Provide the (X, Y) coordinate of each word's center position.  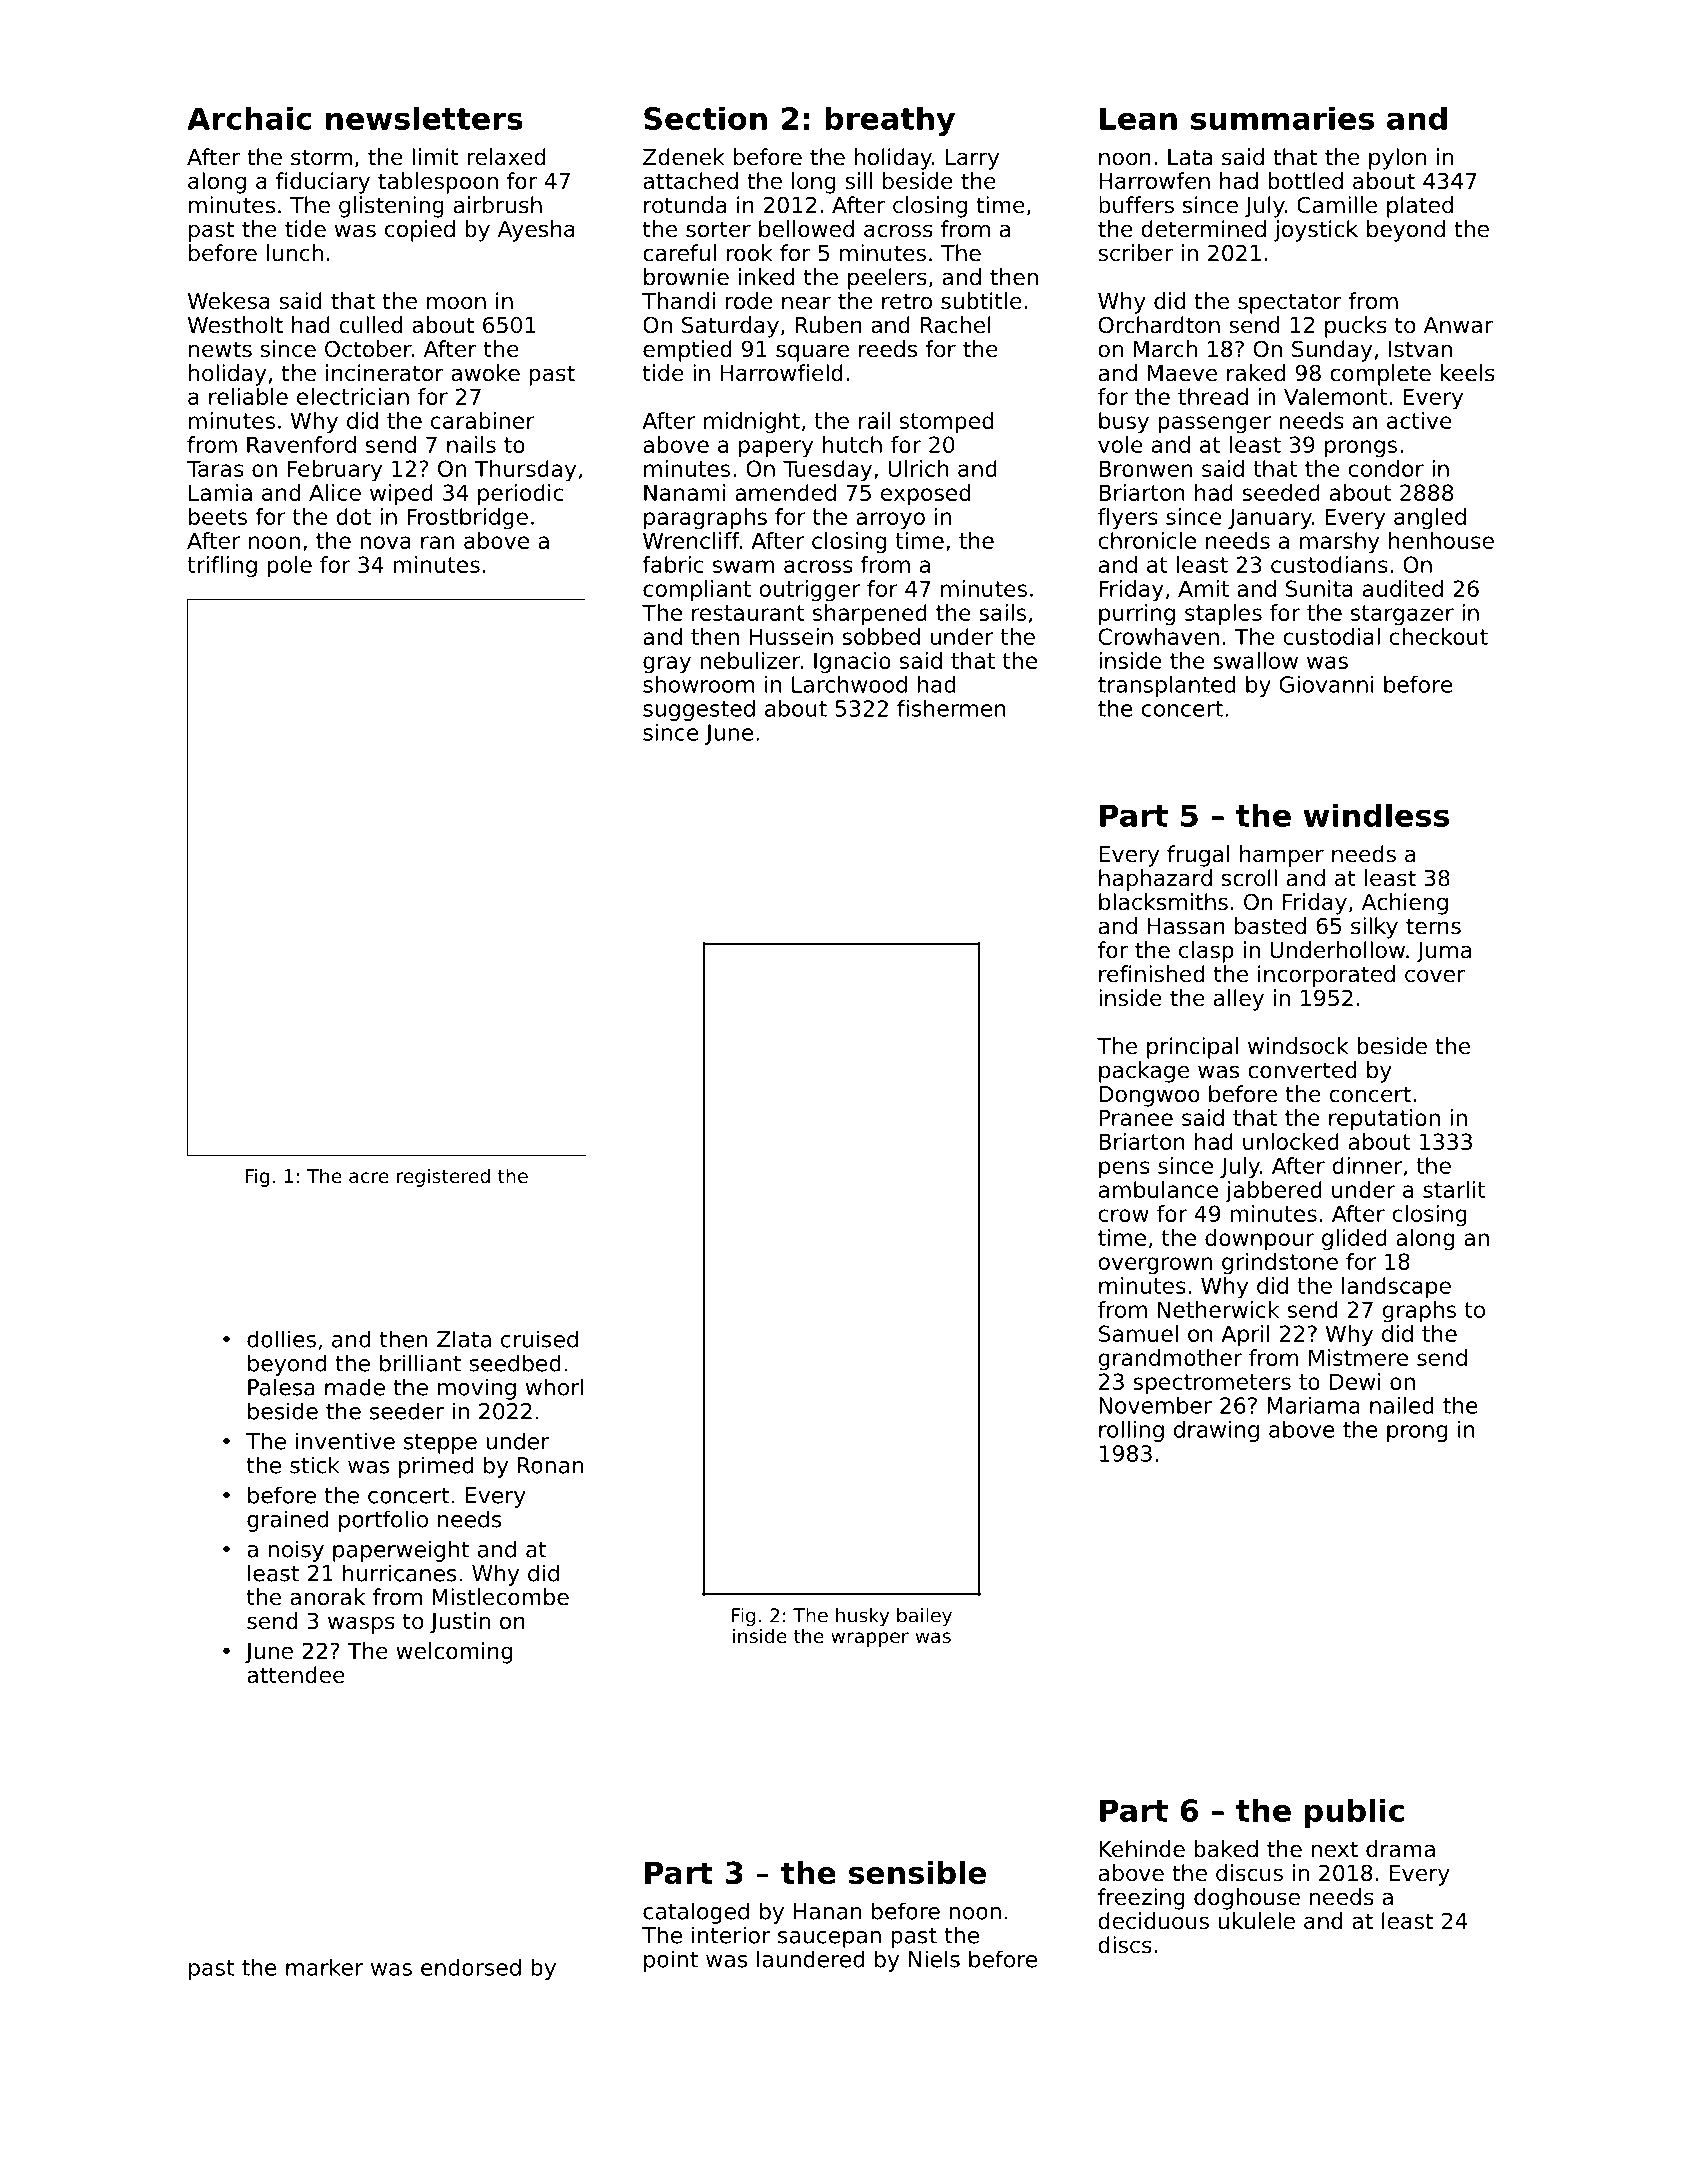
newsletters (424, 118)
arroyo (890, 521)
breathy (890, 121)
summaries (1282, 118)
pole (289, 567)
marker (324, 1967)
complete (1380, 375)
